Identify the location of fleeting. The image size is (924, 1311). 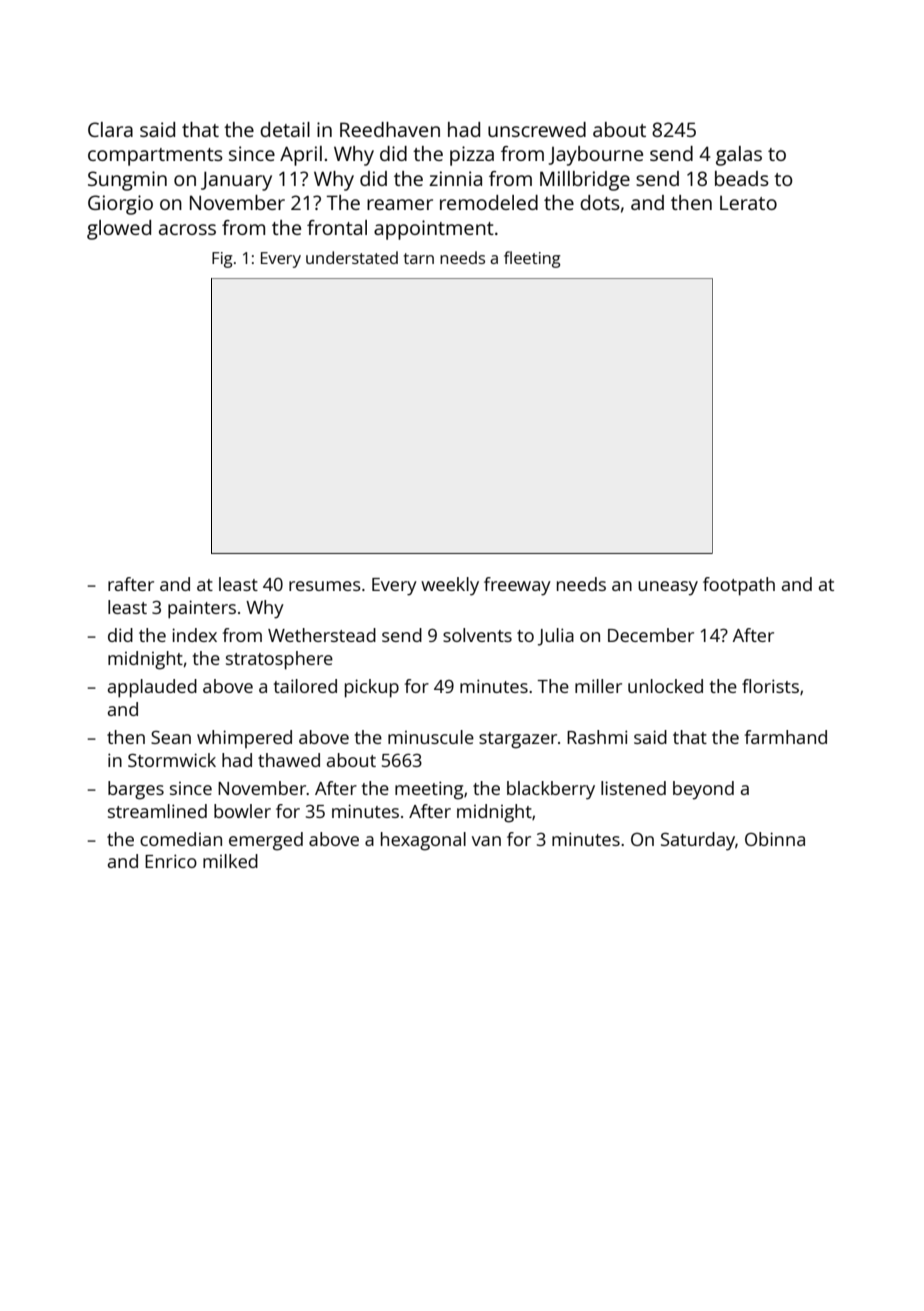
(532, 259).
